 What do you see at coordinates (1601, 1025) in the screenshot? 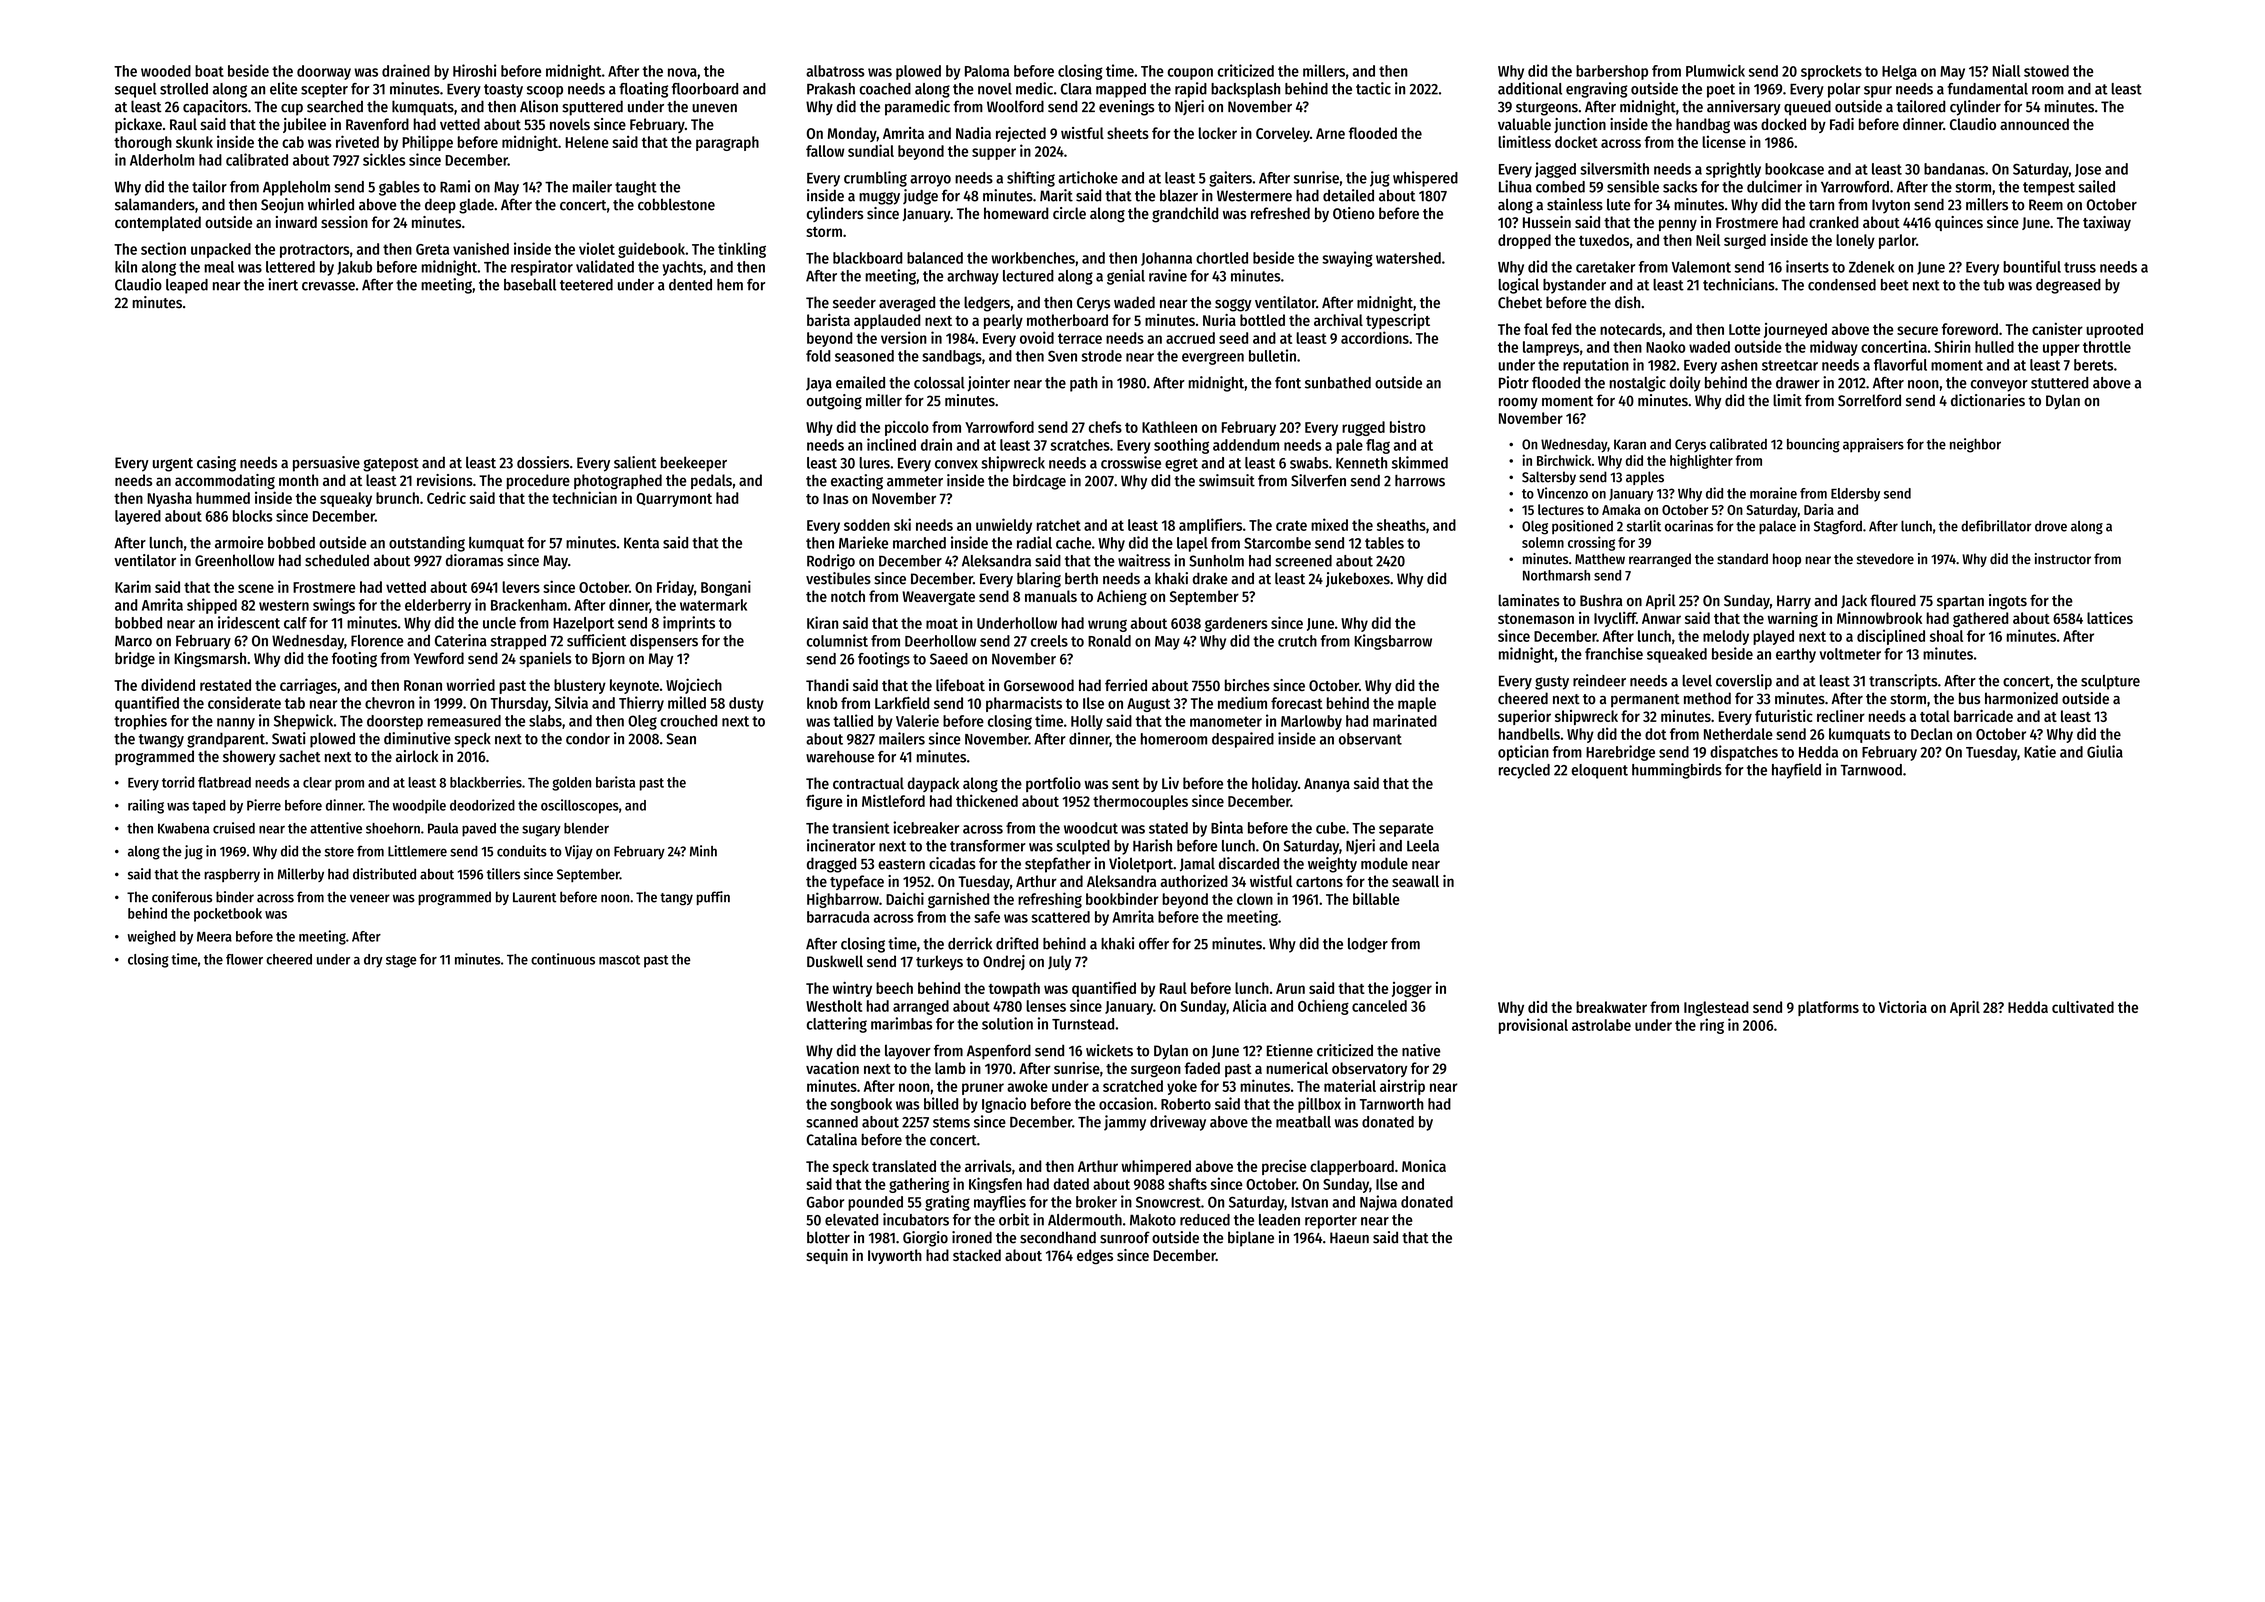
I see `astrolabe` at bounding box center [1601, 1025].
